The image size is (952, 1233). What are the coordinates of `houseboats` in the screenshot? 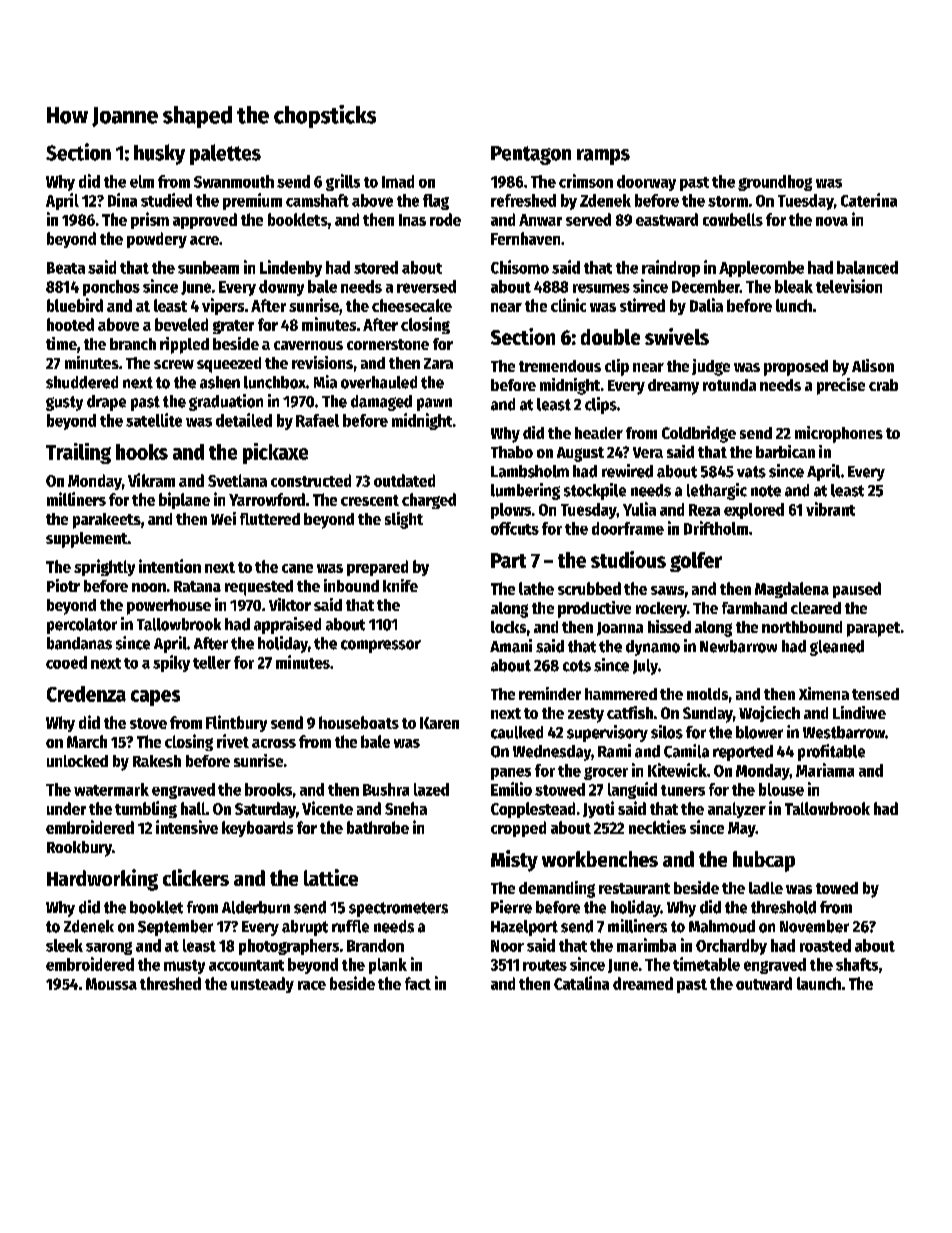 It's located at (359, 722).
